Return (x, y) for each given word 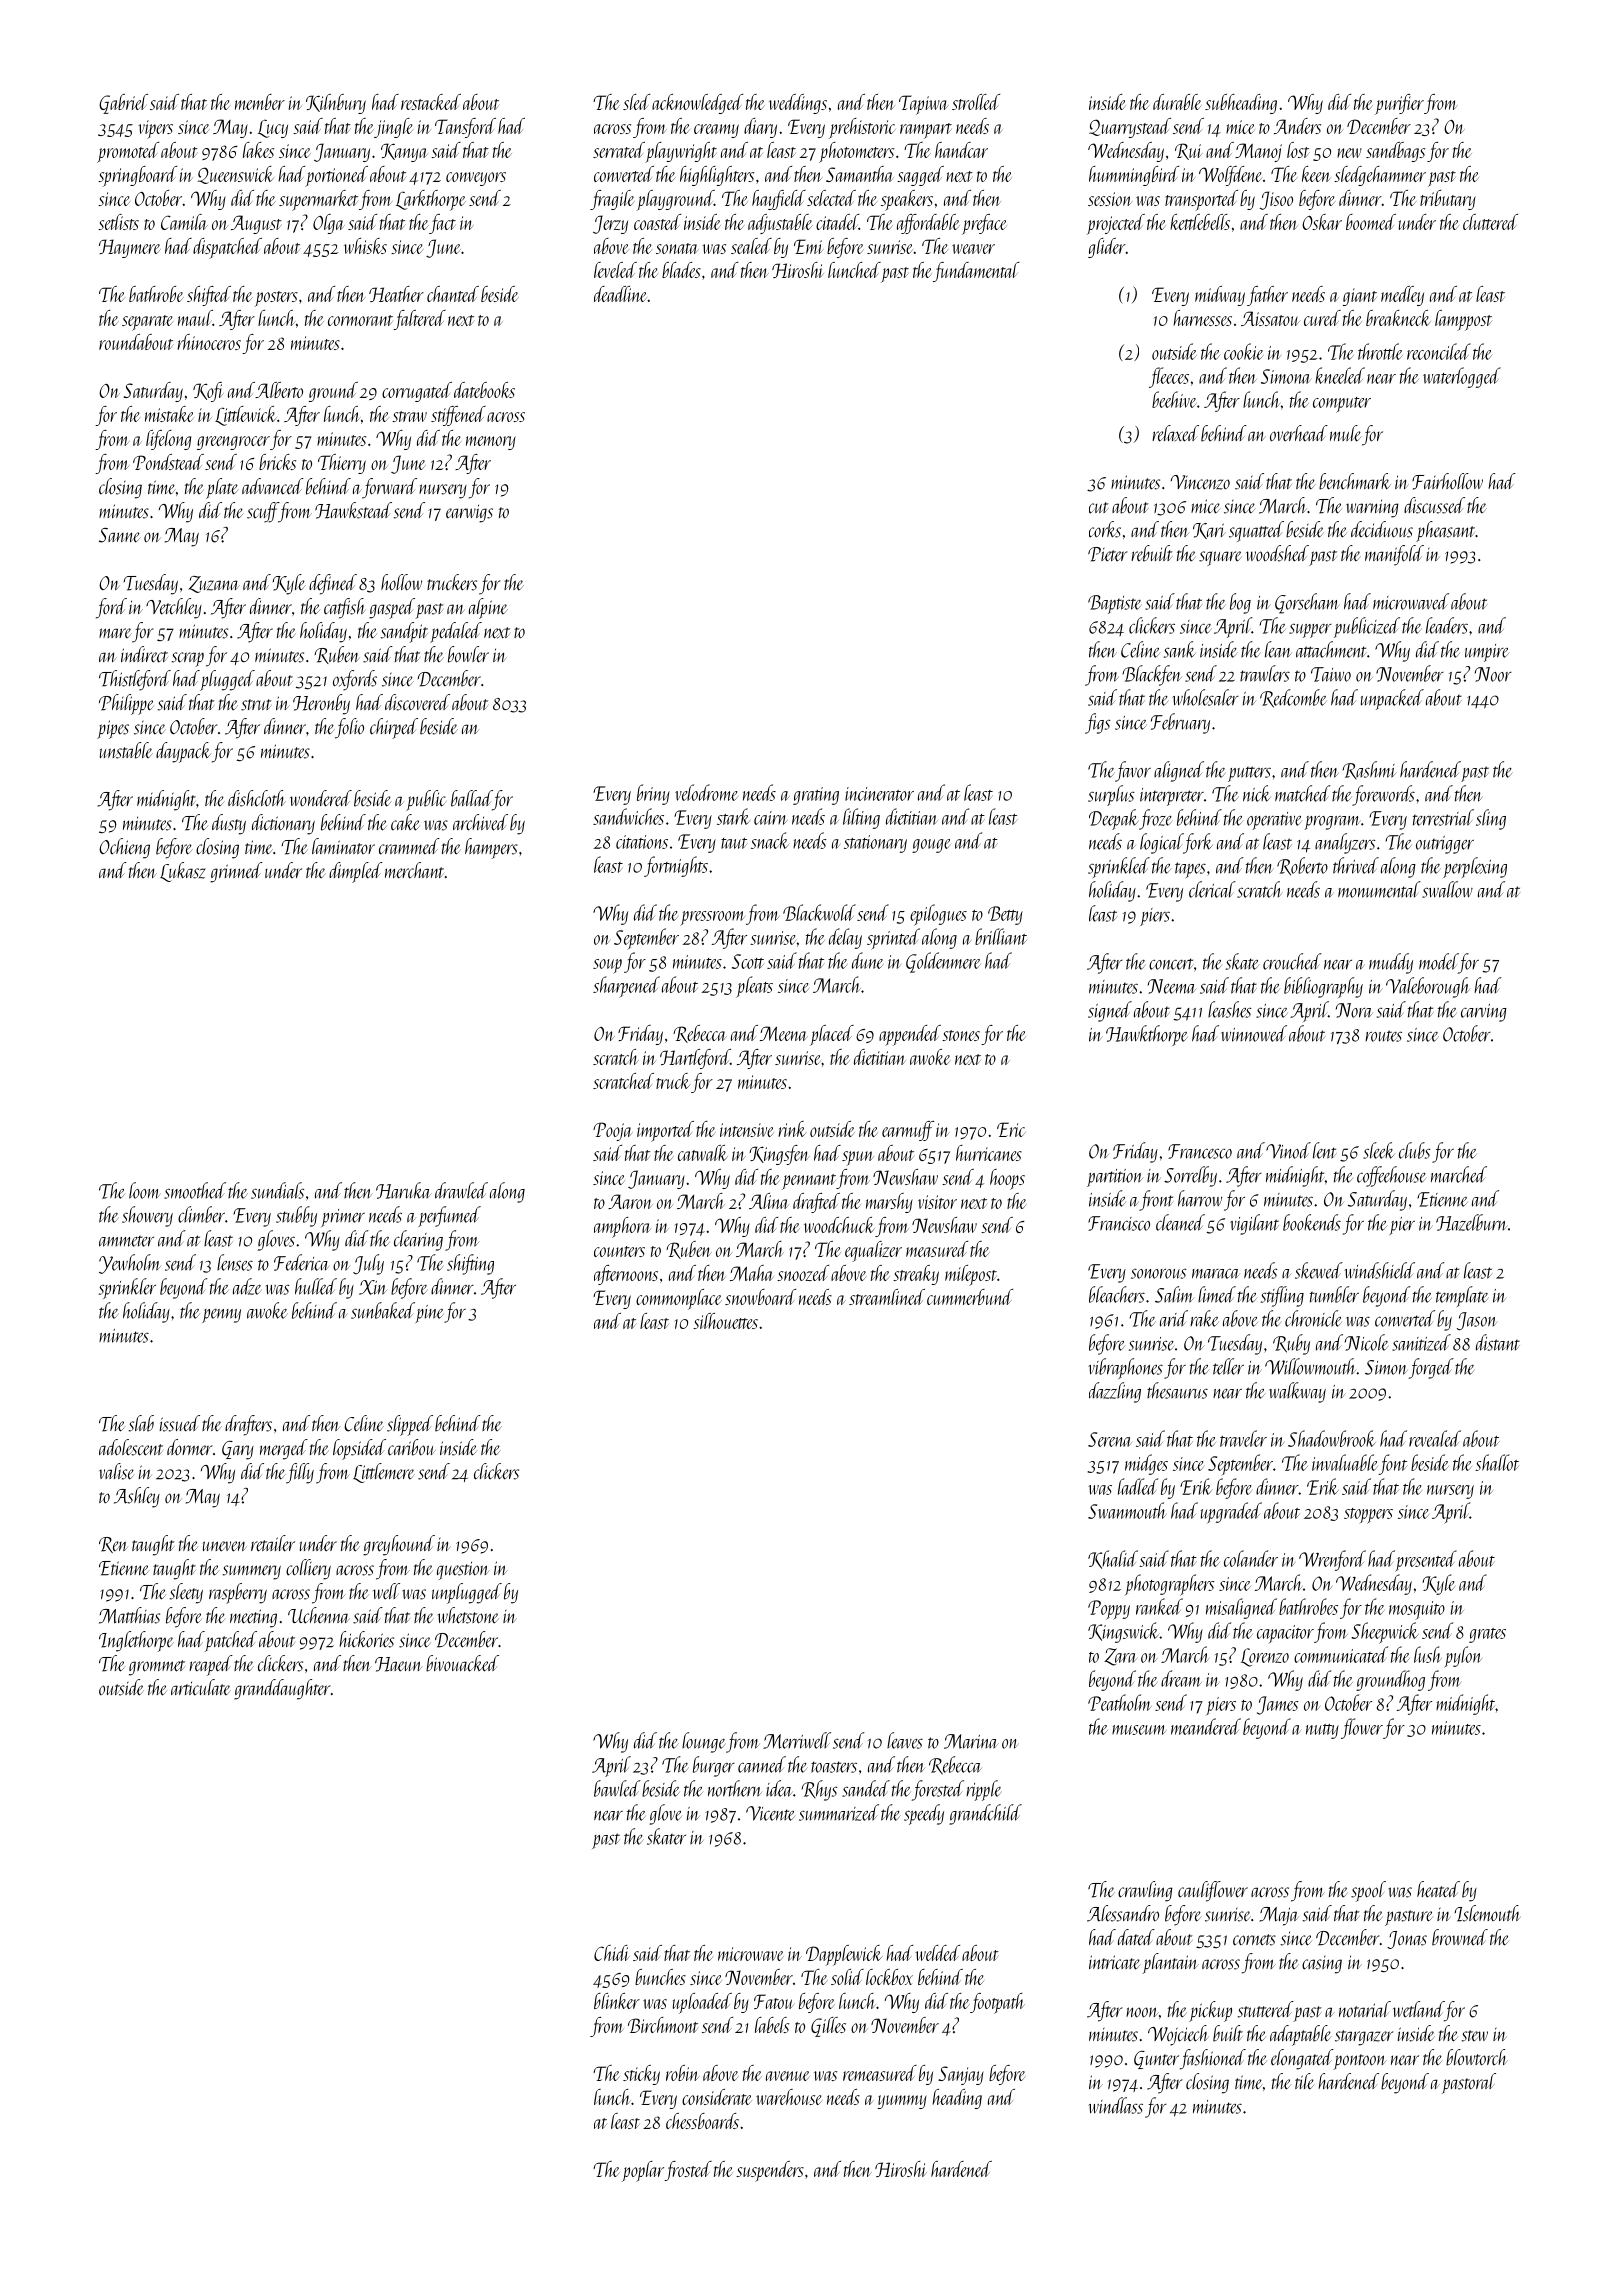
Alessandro (1123, 1913)
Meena (784, 1033)
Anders (1297, 126)
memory (491, 443)
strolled (976, 102)
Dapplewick (844, 1955)
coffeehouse (1392, 1176)
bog (1240, 603)
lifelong (168, 440)
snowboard (760, 1297)
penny (221, 1316)
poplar (643, 2171)
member (260, 102)
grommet (157, 1668)
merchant (414, 870)
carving (1484, 1013)
